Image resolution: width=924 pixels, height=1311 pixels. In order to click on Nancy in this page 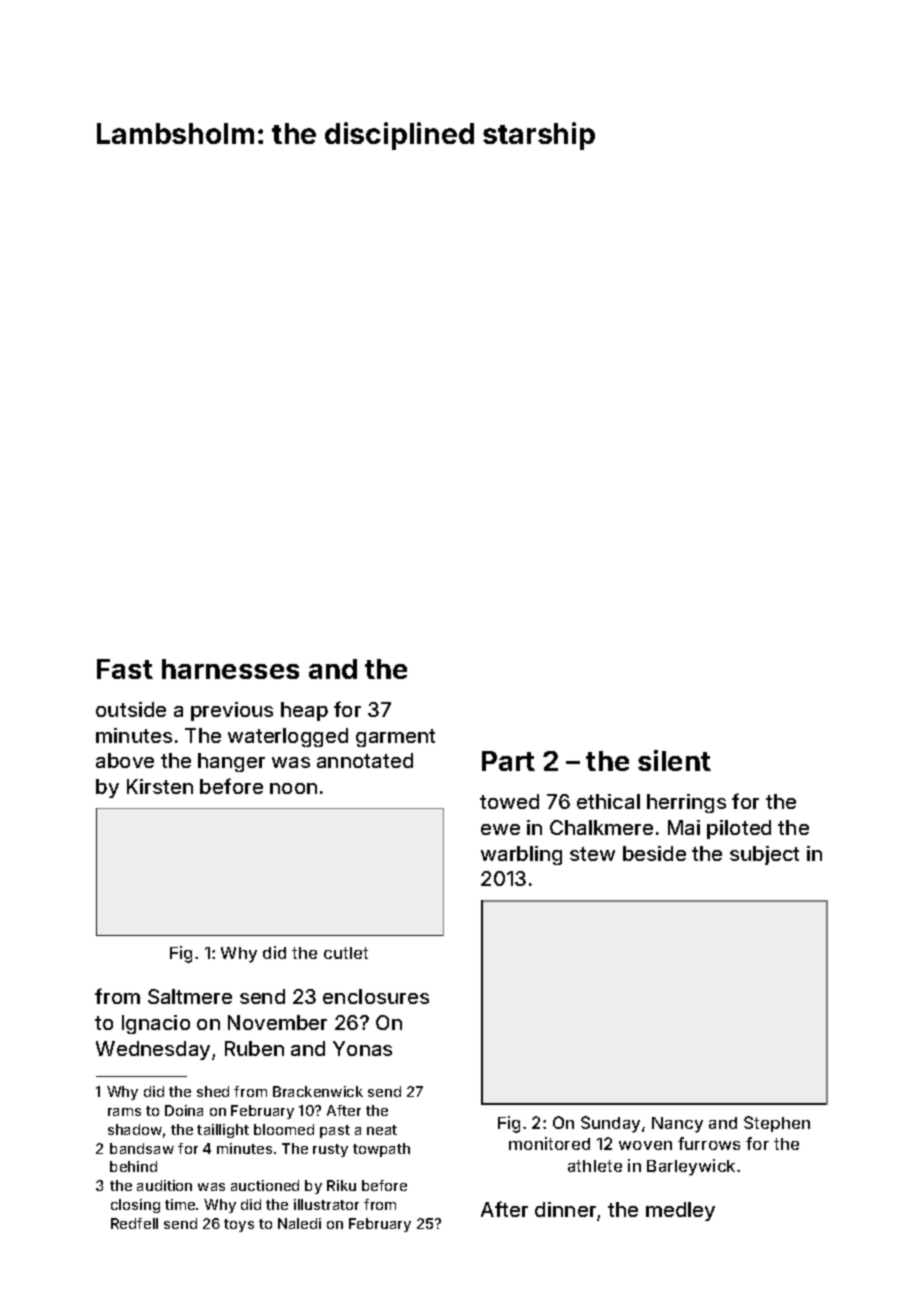, I will do `click(677, 1125)`.
